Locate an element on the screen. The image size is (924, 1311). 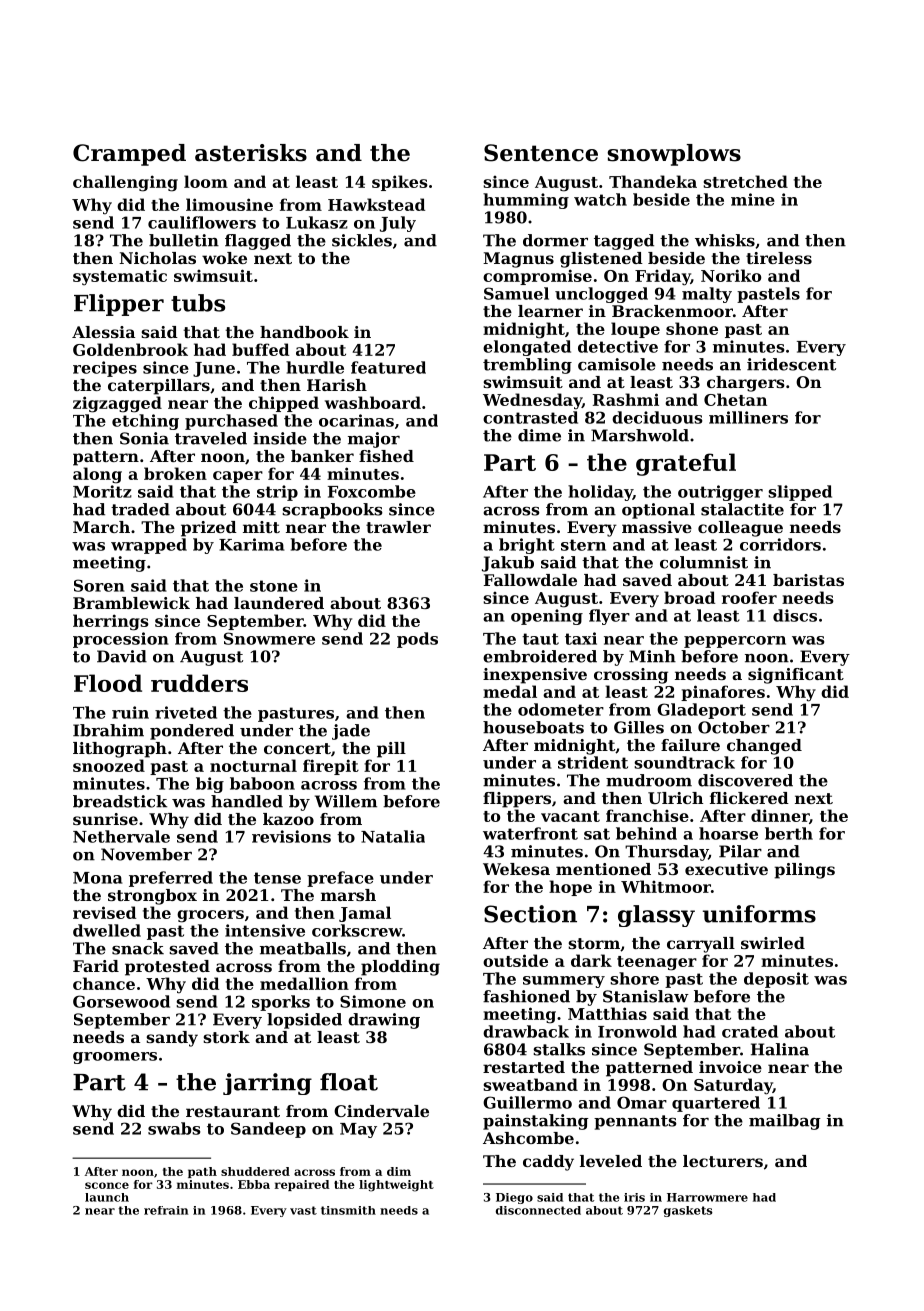
deposit is located at coordinates (776, 980).
